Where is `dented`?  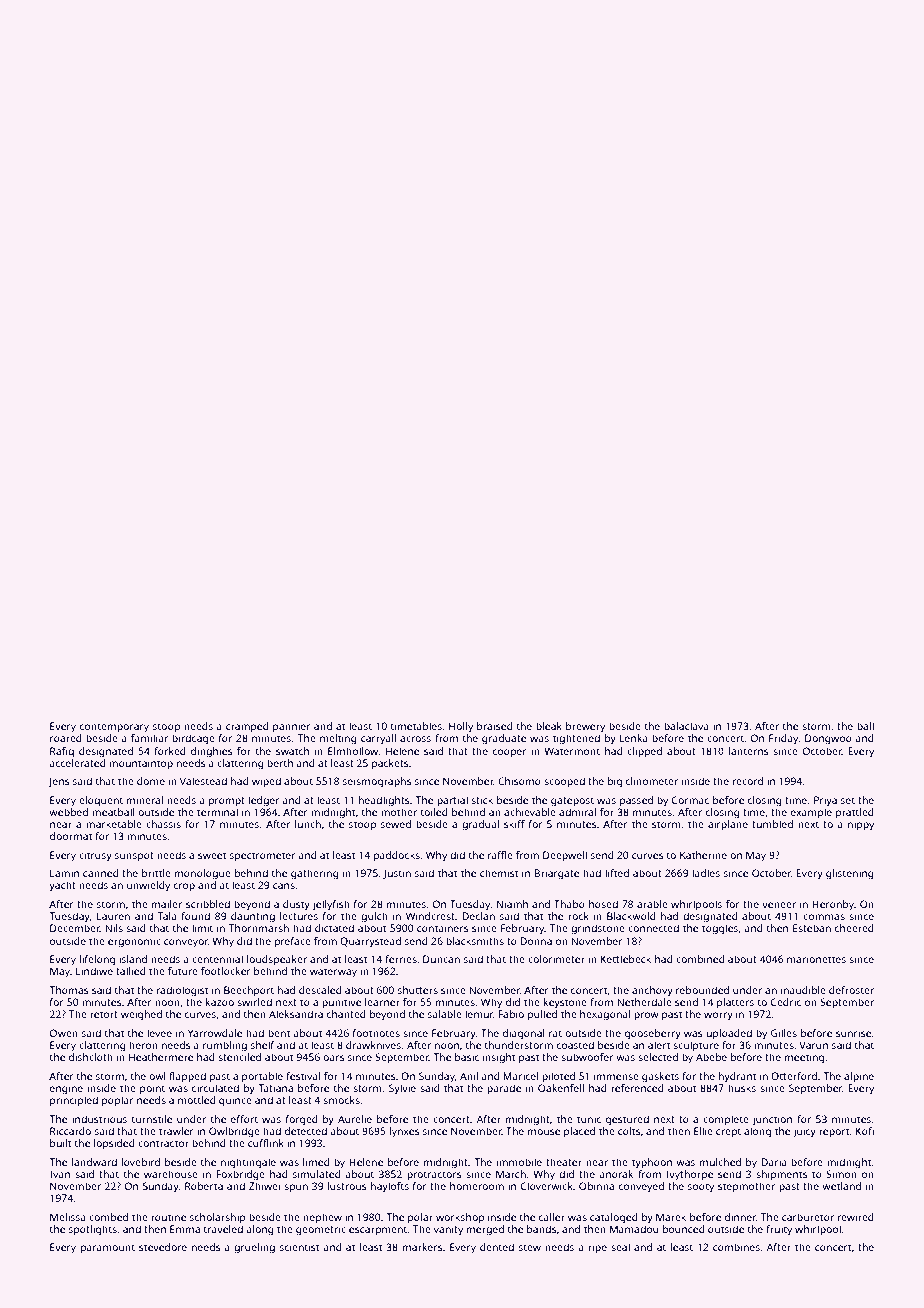
dented is located at coordinates (497, 1247).
